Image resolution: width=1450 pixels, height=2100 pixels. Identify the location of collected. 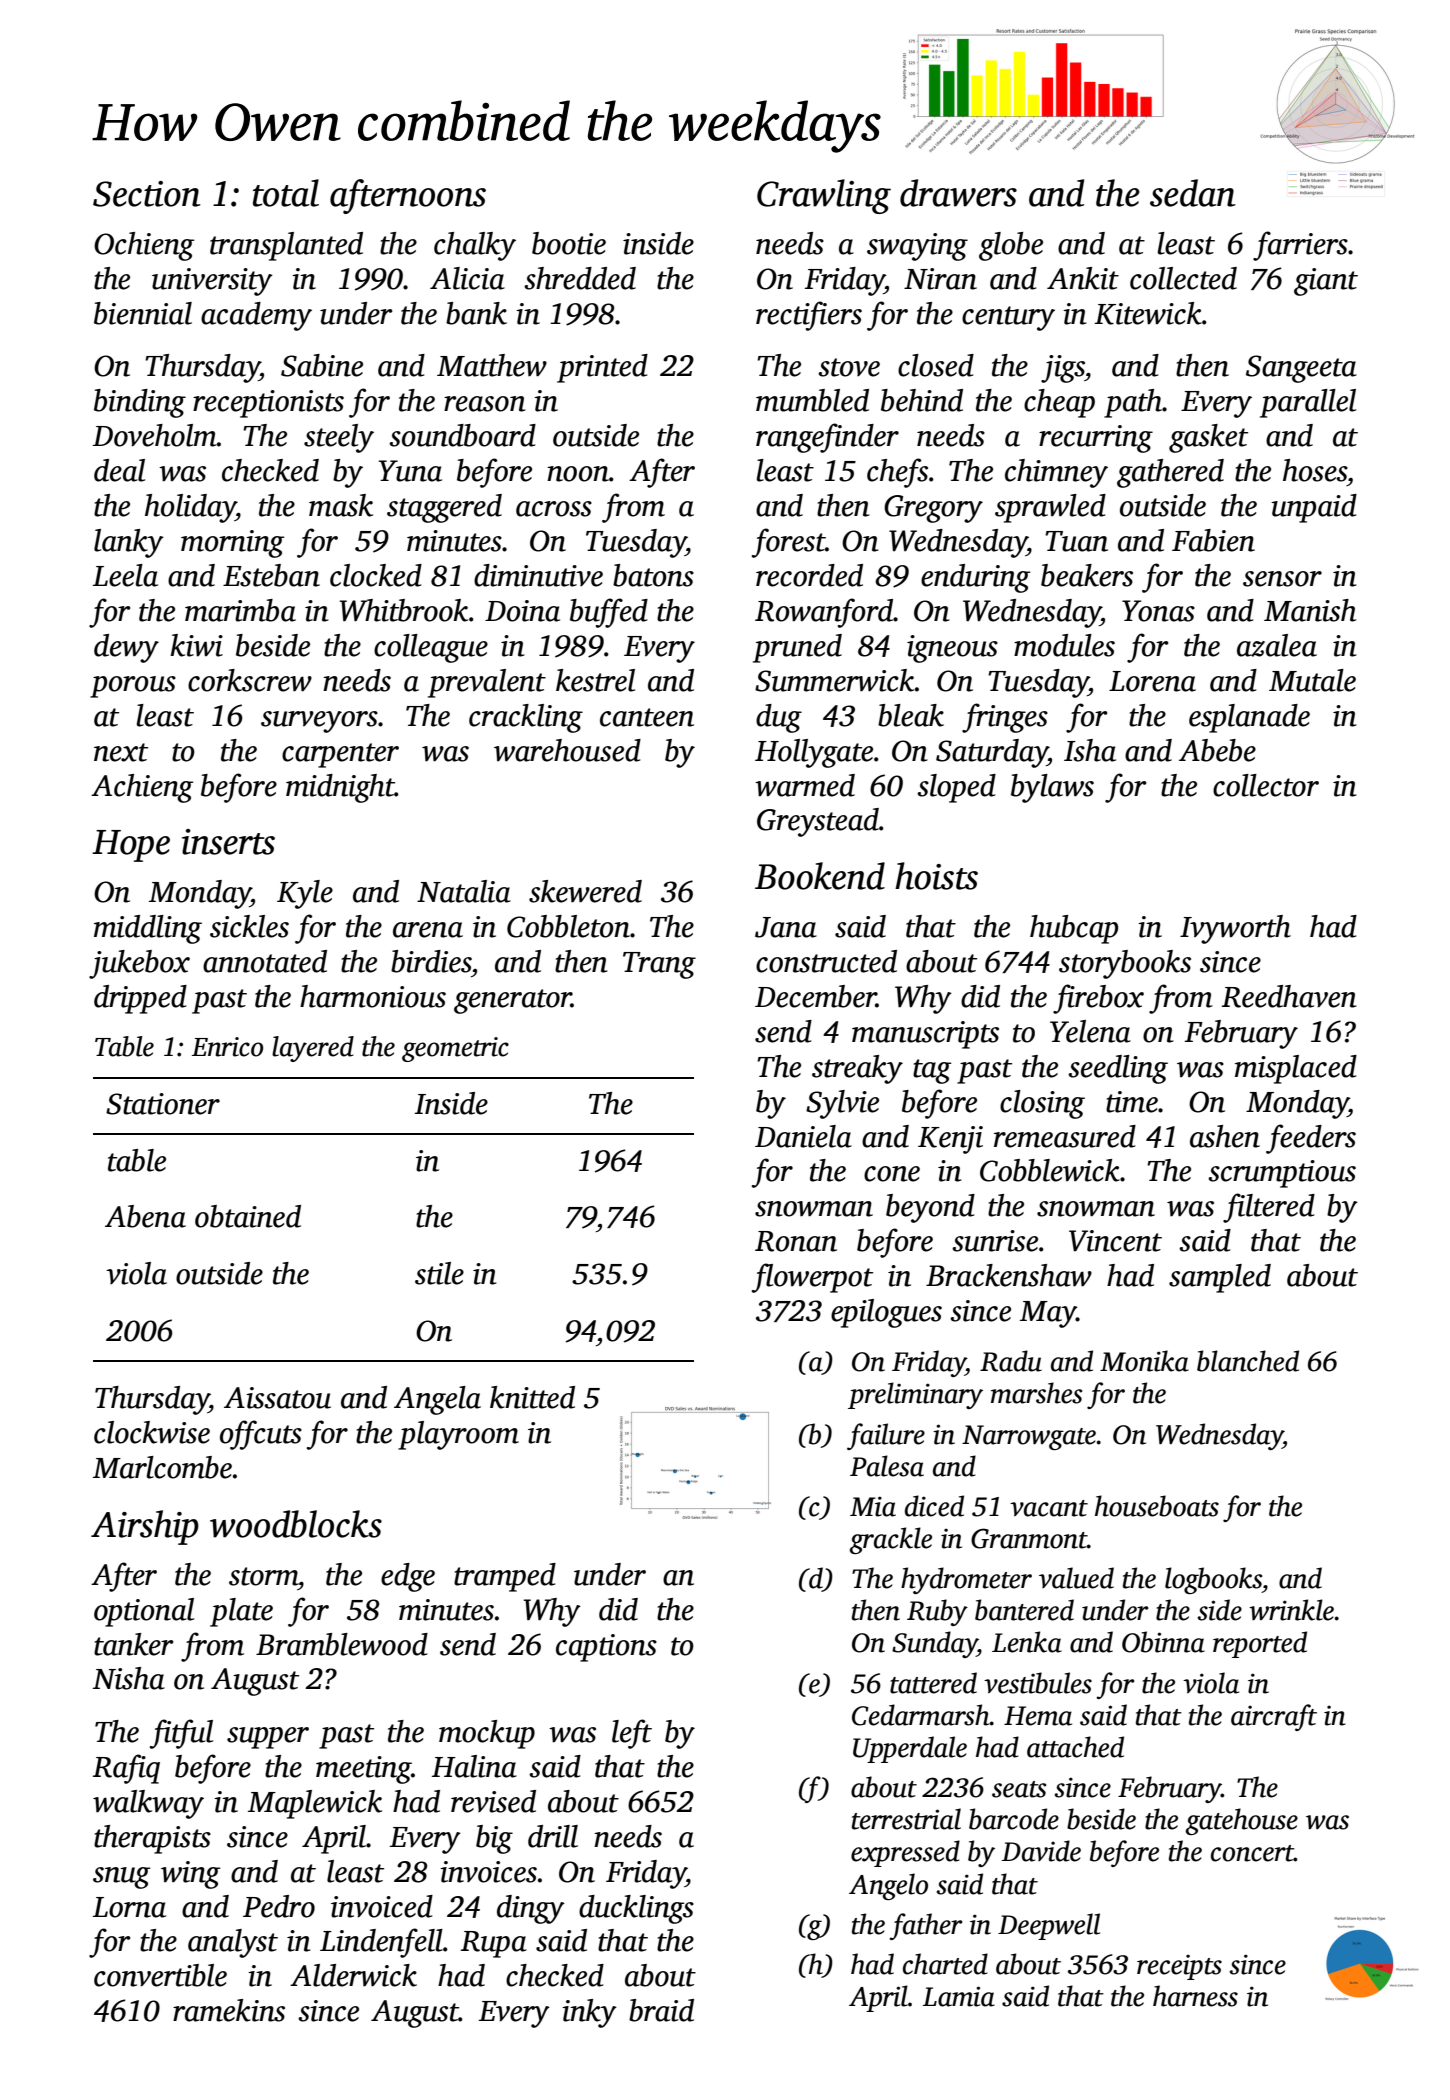
(1183, 278).
